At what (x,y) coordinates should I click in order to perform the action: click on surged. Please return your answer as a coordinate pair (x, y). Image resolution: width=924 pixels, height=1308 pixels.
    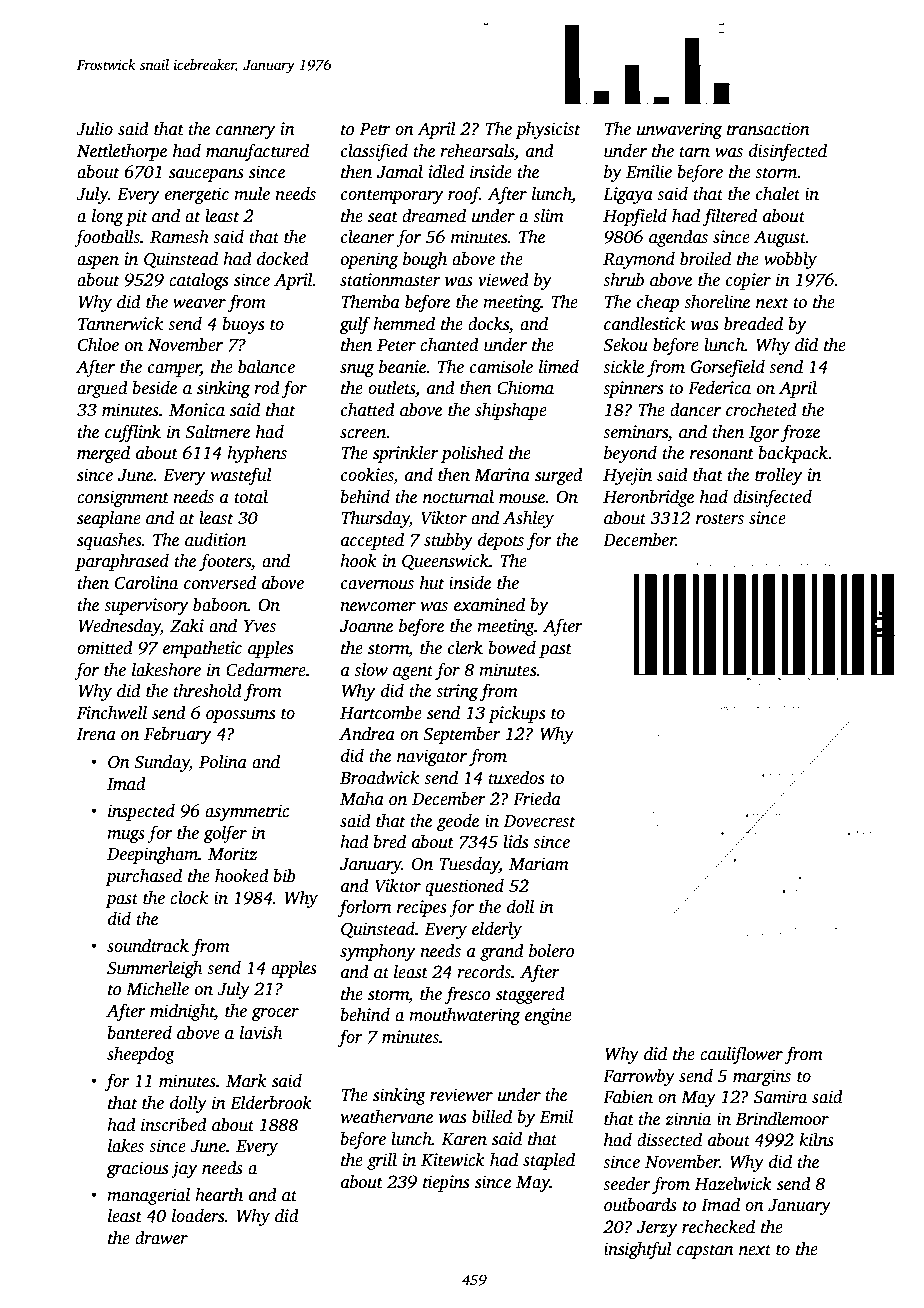
    Looking at the image, I should click on (559, 476).
